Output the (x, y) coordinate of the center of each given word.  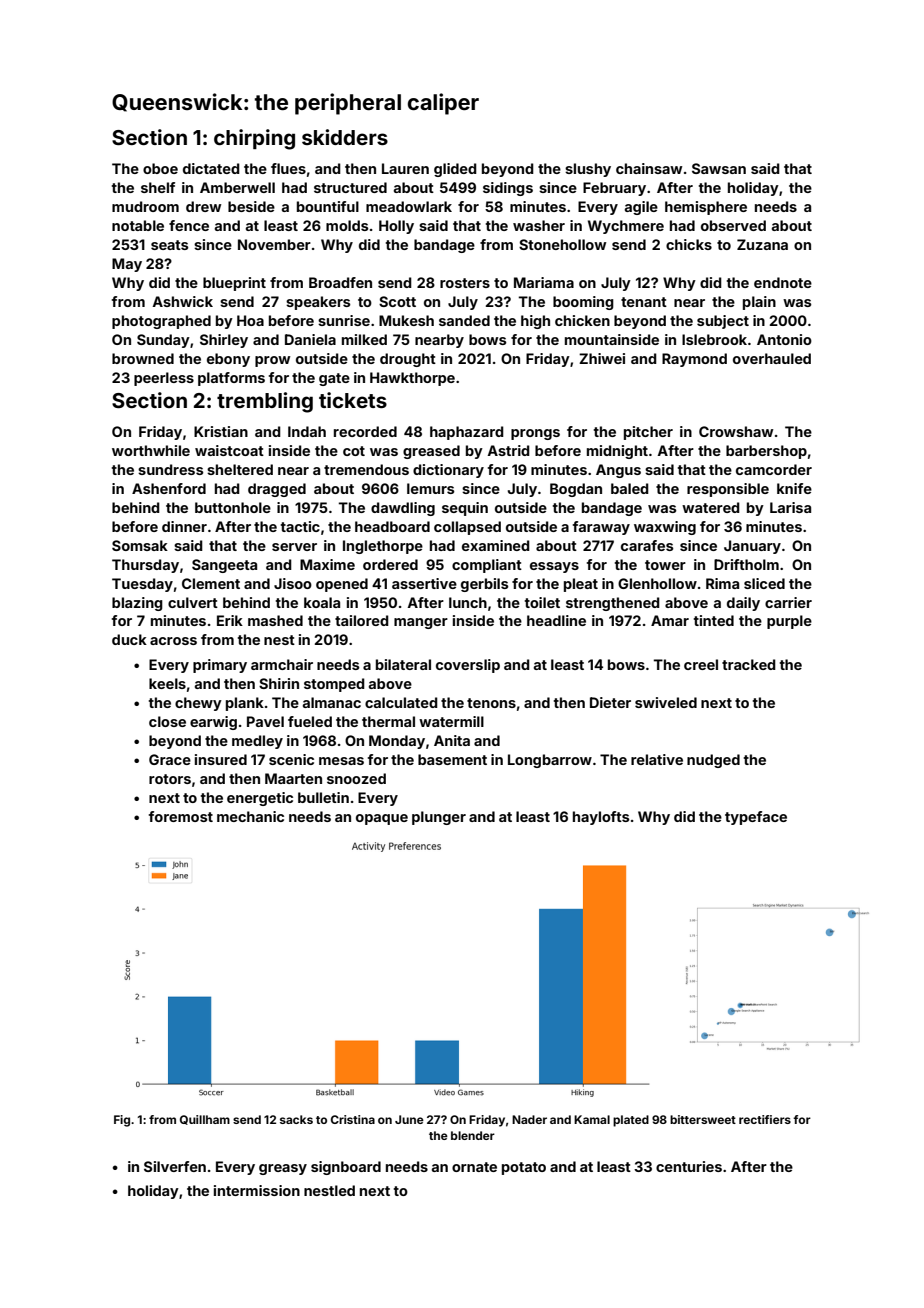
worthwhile (151, 450)
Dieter (610, 702)
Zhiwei (602, 358)
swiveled (666, 702)
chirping (254, 139)
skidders (345, 137)
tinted (714, 620)
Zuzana (762, 244)
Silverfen (175, 1166)
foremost (181, 816)
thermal (388, 721)
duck (129, 639)
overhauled (772, 358)
